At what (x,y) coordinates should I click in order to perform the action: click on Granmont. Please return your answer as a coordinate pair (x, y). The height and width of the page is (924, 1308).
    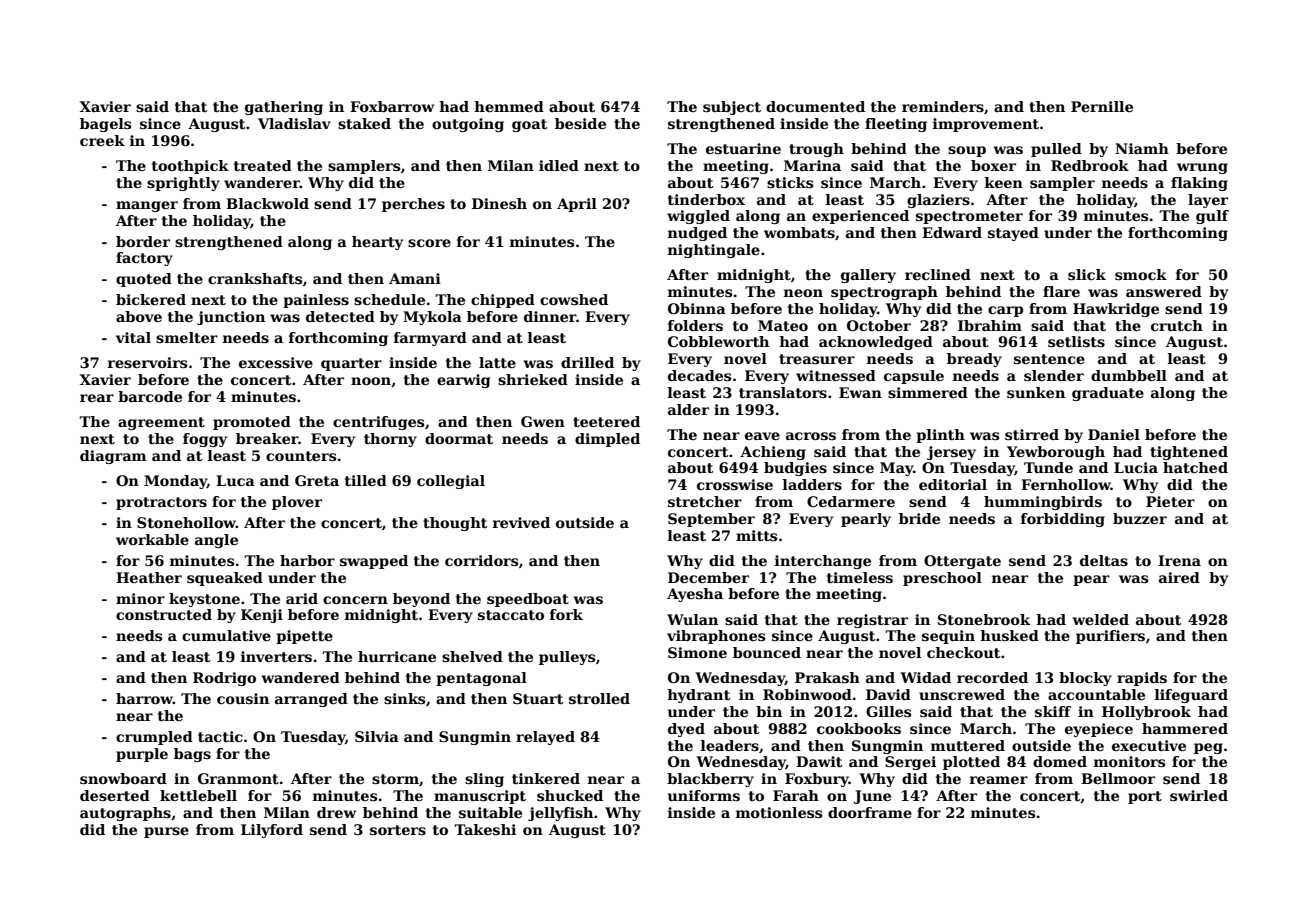
    Looking at the image, I should click on (238, 778).
